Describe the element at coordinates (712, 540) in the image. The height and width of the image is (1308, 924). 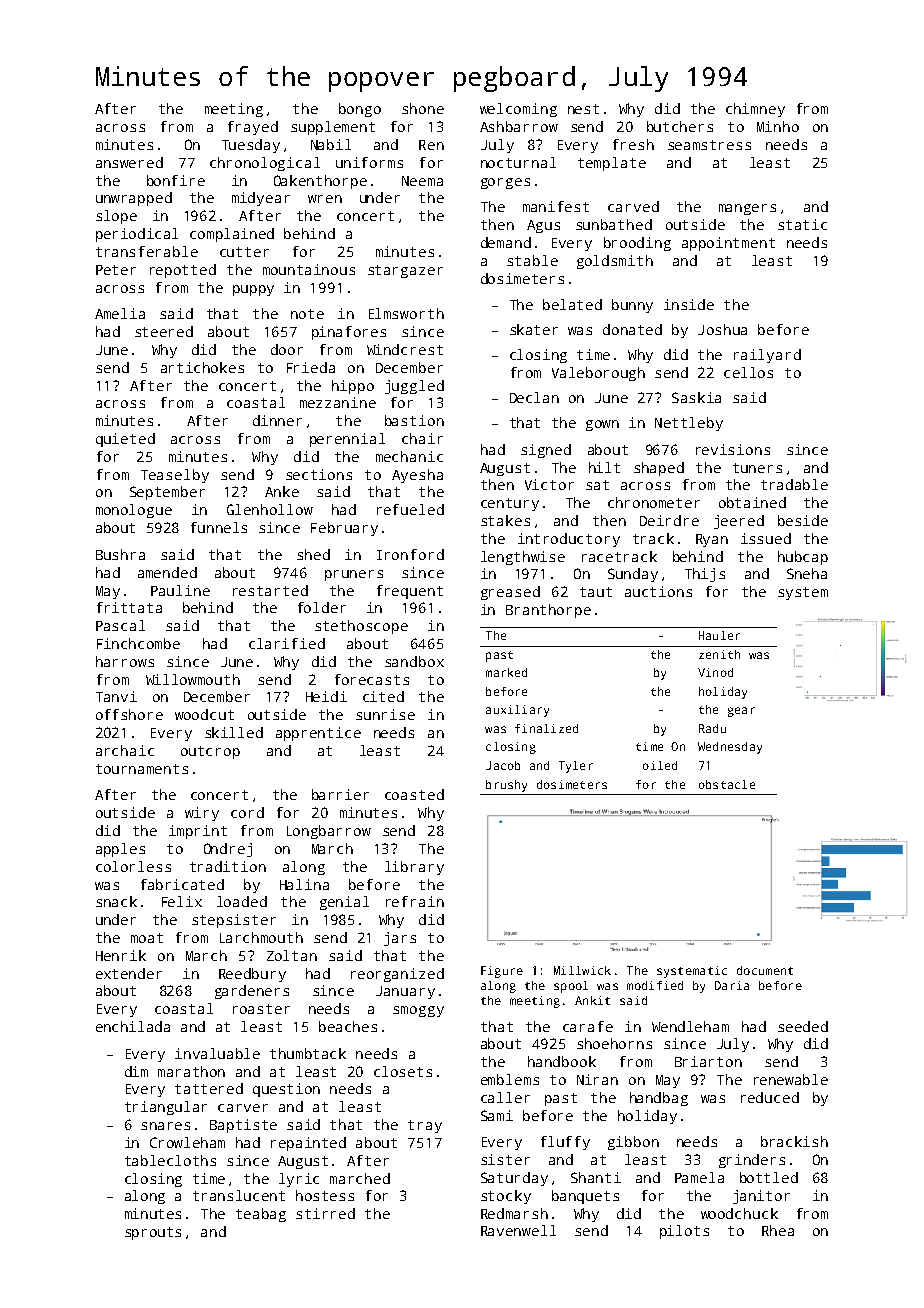
I see `Ryan` at that location.
